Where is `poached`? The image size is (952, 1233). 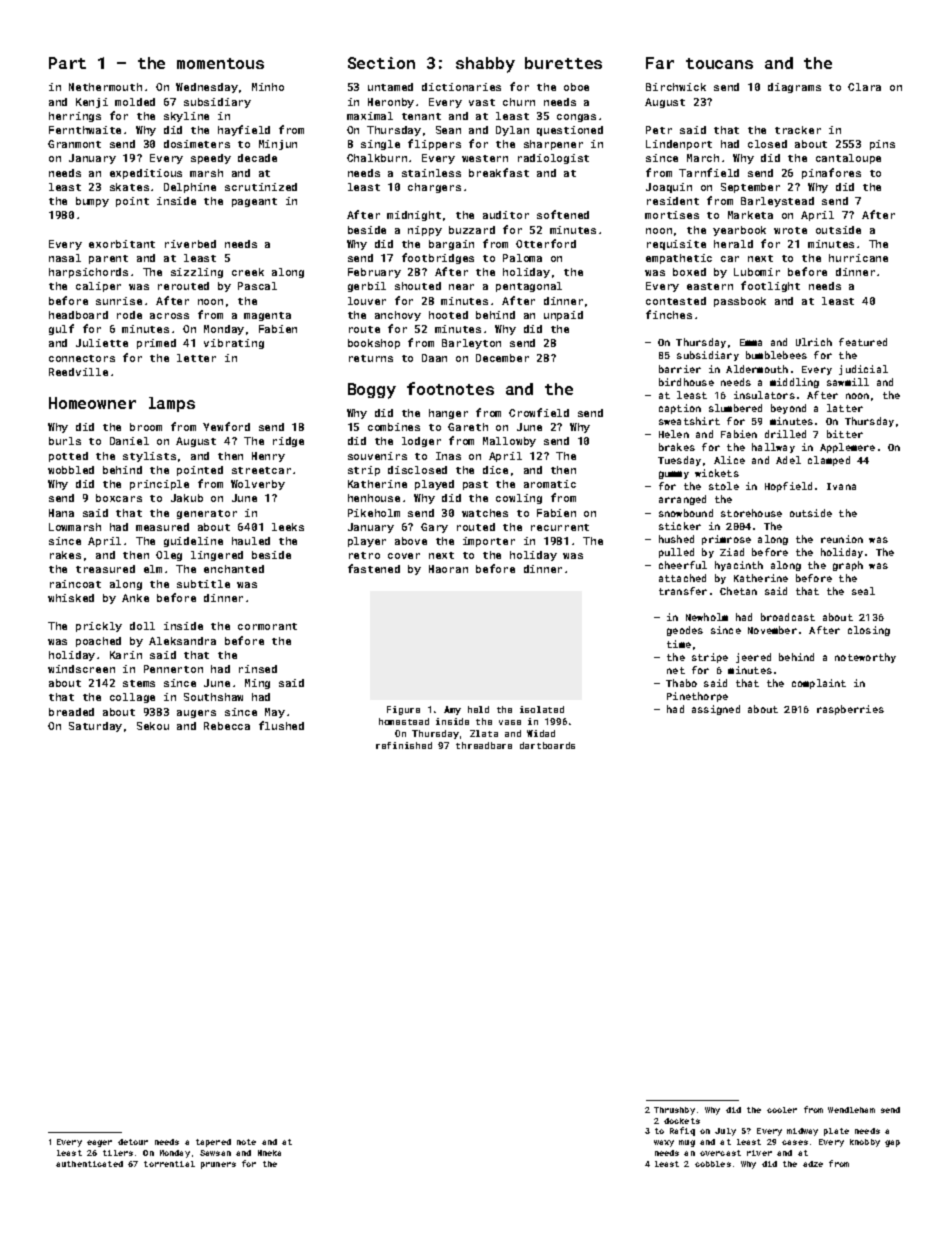
poached is located at coordinates (98, 642).
